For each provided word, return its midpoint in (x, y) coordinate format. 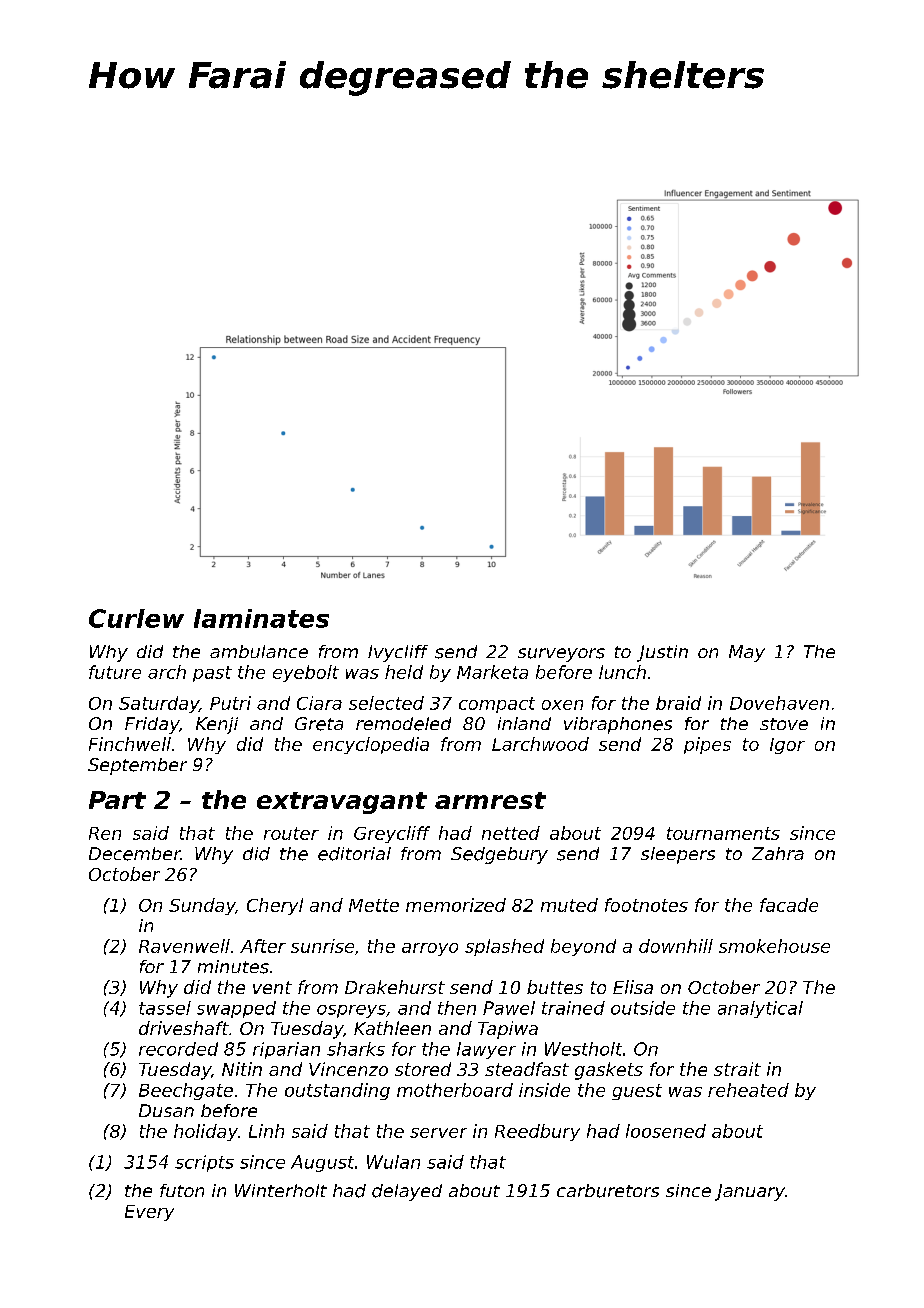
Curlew (136, 618)
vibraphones (618, 725)
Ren (105, 833)
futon (182, 1190)
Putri (230, 703)
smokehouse (774, 946)
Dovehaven (779, 703)
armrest (490, 800)
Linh (266, 1131)
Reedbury (537, 1132)
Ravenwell (184, 946)
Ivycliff (398, 653)
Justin (662, 653)
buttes (555, 987)
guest (637, 1092)
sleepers (678, 855)
